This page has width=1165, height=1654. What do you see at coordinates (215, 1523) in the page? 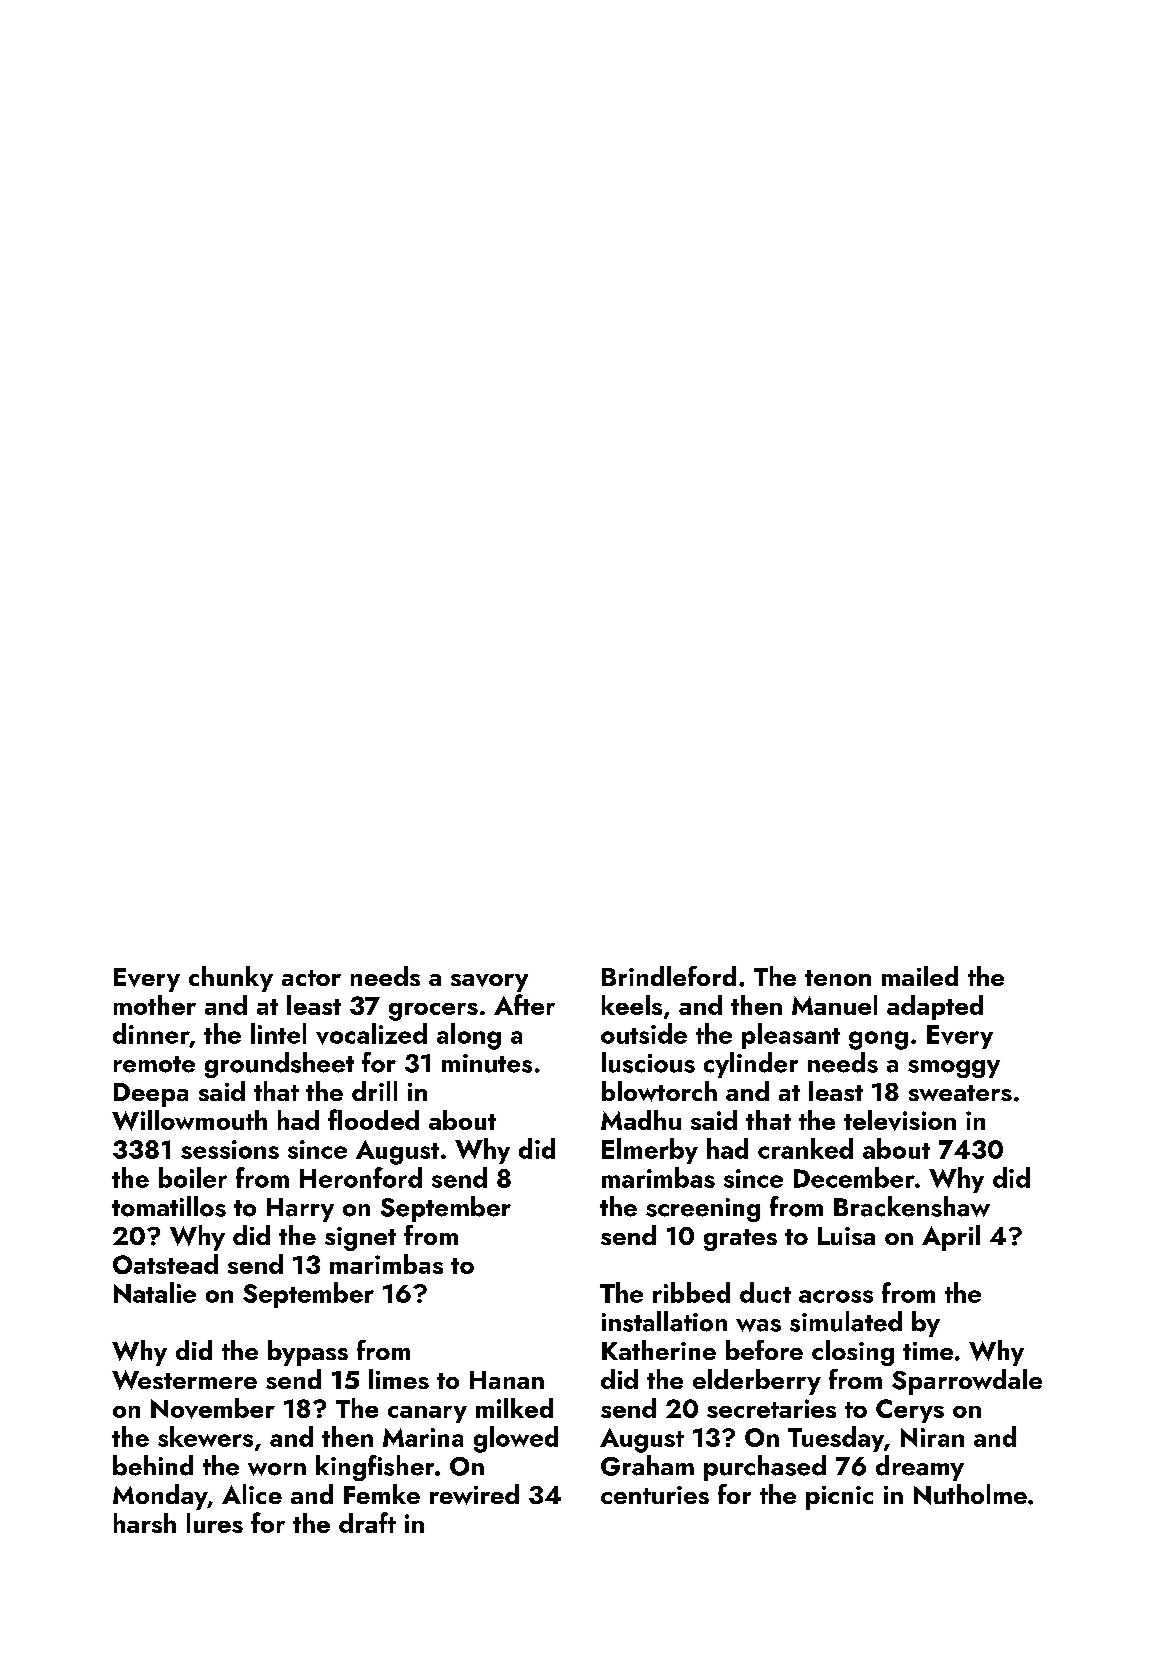
I see `lures` at bounding box center [215, 1523].
